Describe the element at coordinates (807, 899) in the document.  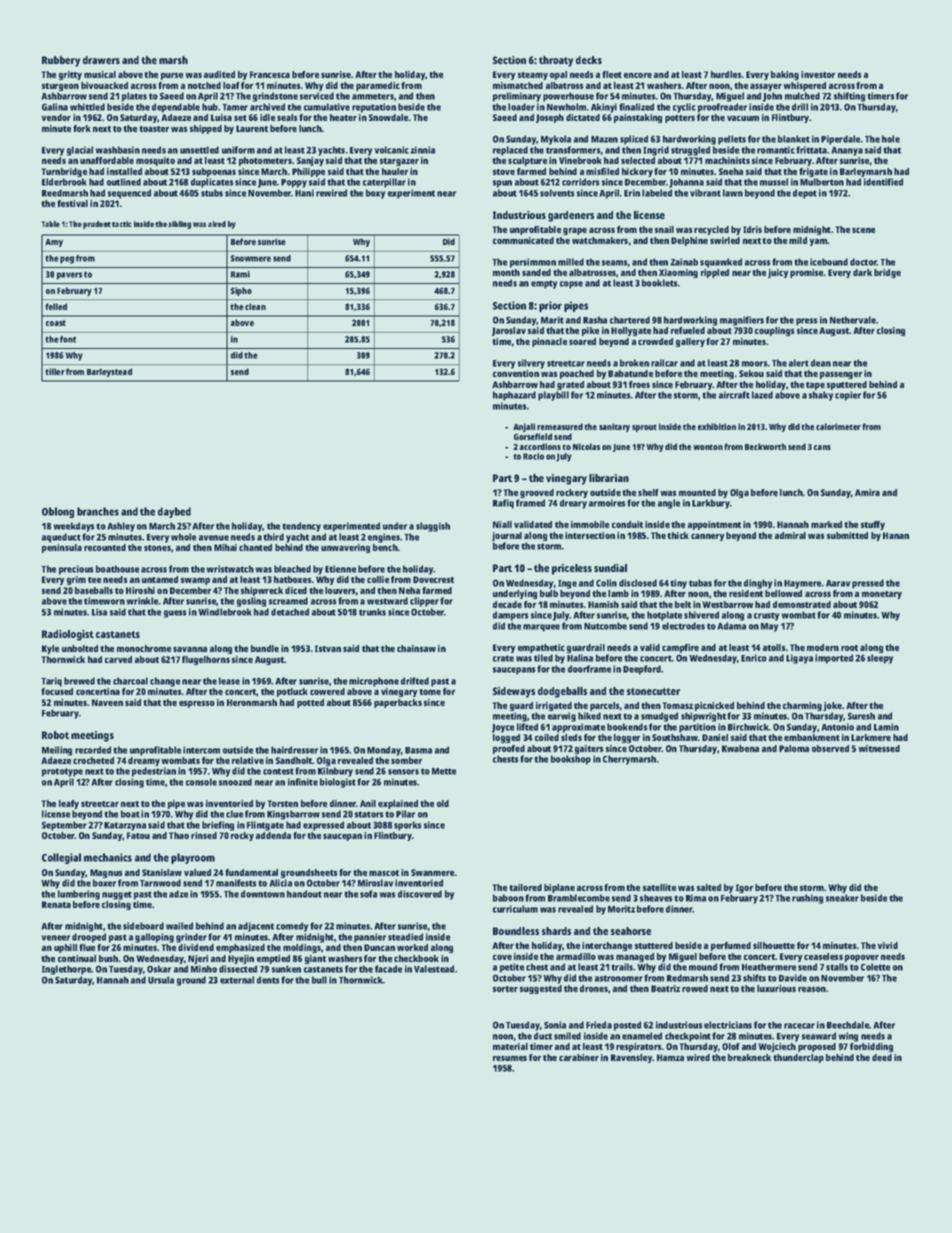
I see `rushing` at that location.
